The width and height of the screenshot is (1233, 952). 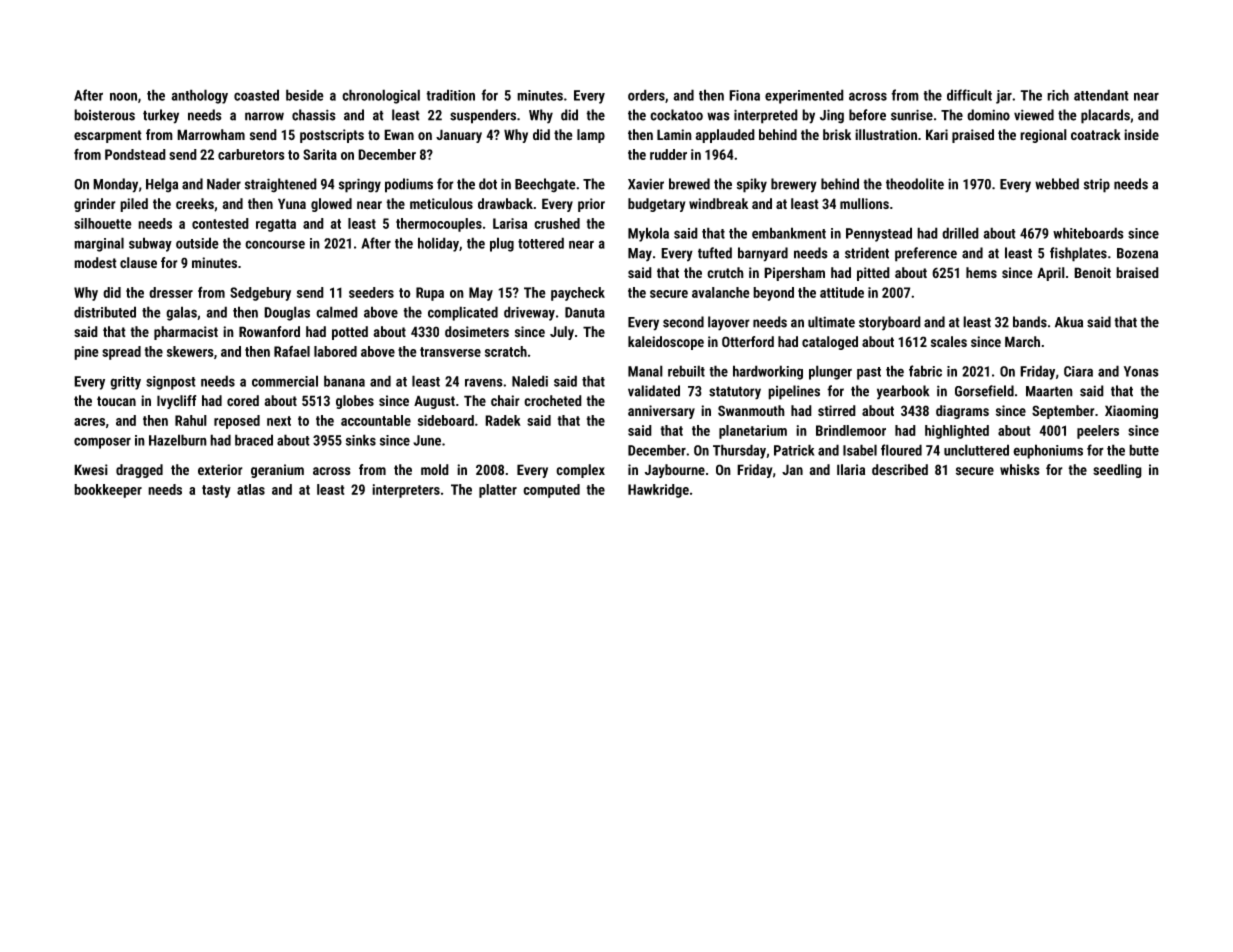 What do you see at coordinates (498, 491) in the screenshot?
I see `platter` at bounding box center [498, 491].
